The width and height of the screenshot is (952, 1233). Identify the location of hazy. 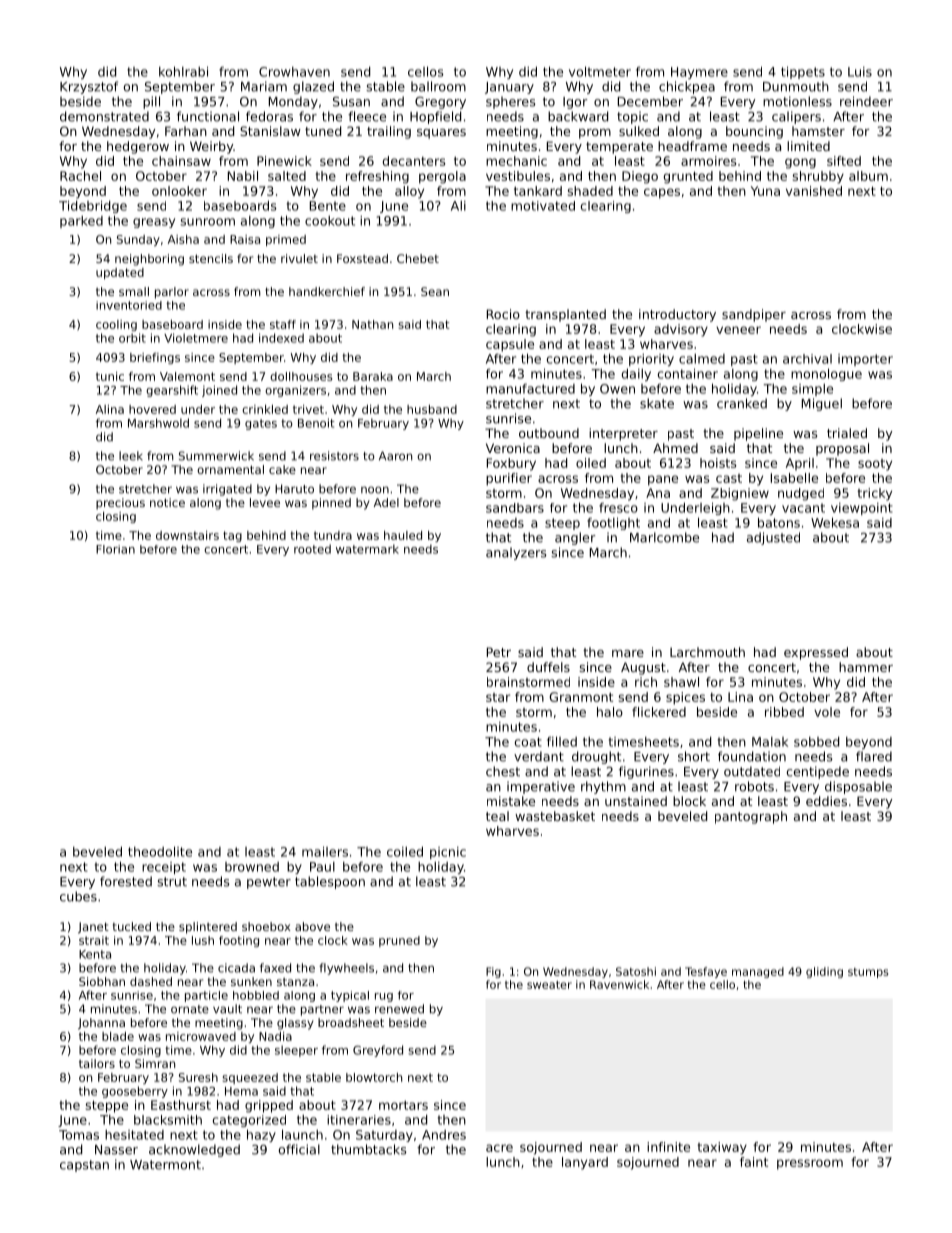
(261, 1135).
